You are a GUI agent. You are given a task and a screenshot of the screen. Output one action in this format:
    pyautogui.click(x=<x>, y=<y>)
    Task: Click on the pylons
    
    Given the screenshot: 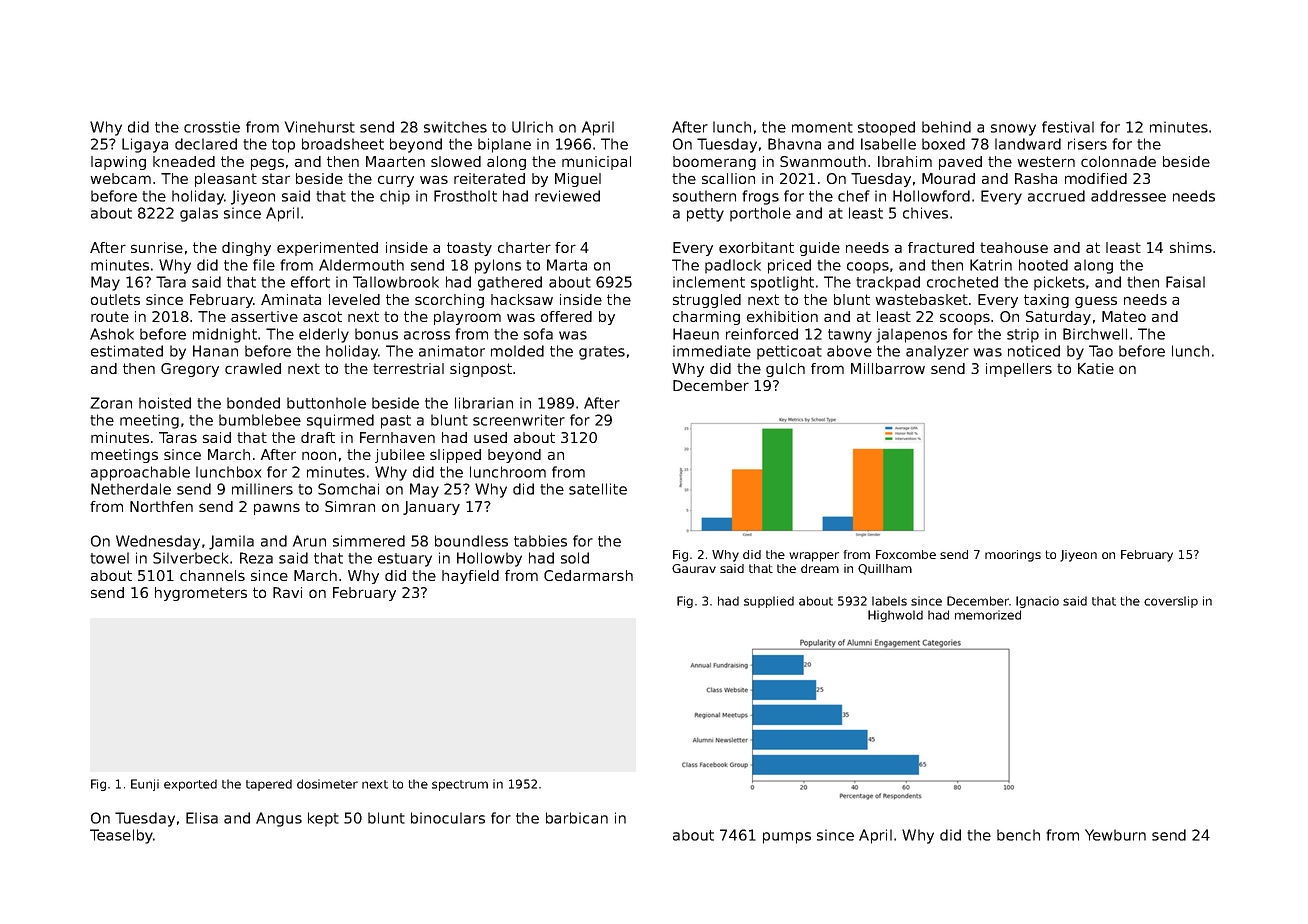 What is the action you would take?
    pyautogui.click(x=498, y=266)
